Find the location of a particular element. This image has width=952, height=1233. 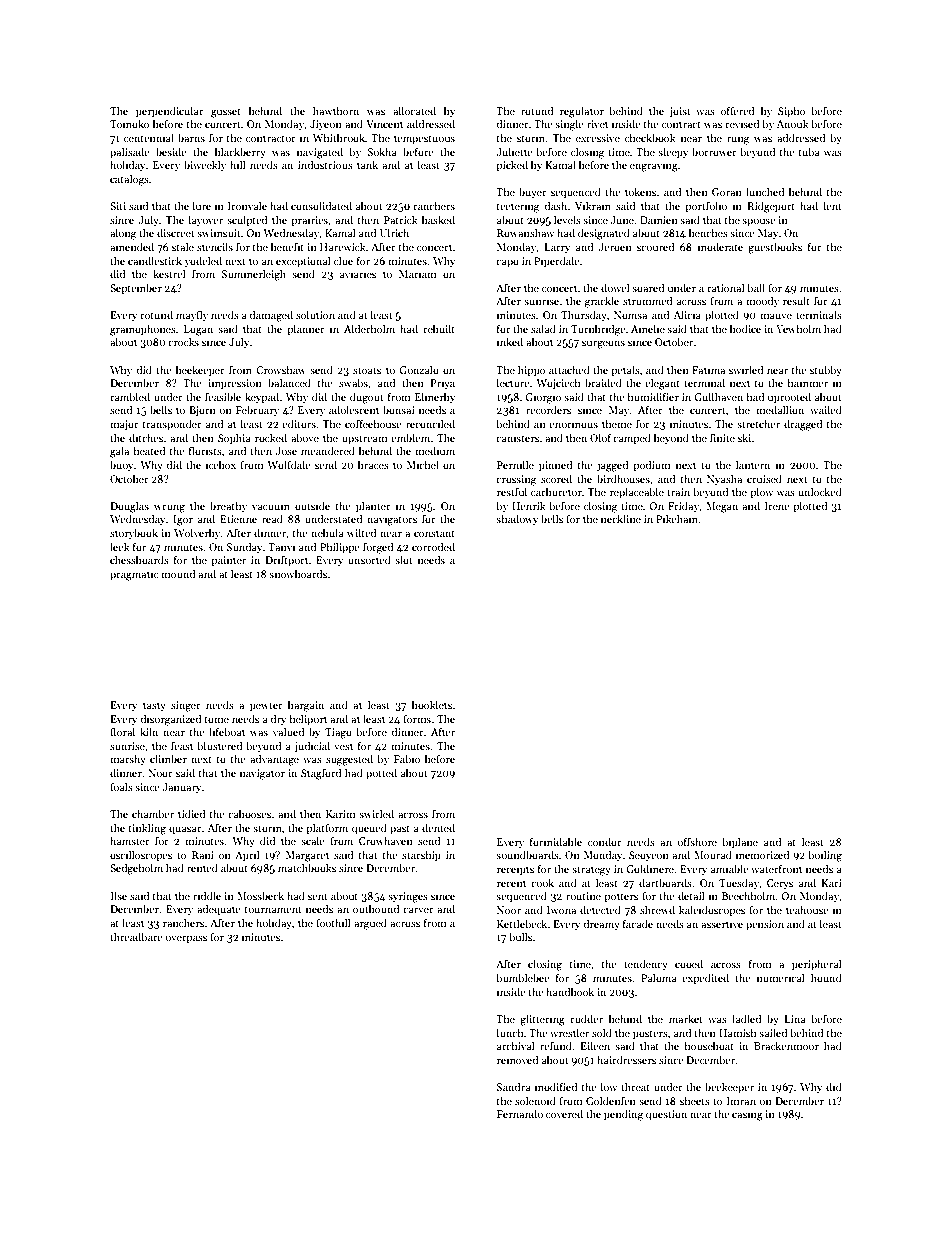

lent is located at coordinates (833, 205).
